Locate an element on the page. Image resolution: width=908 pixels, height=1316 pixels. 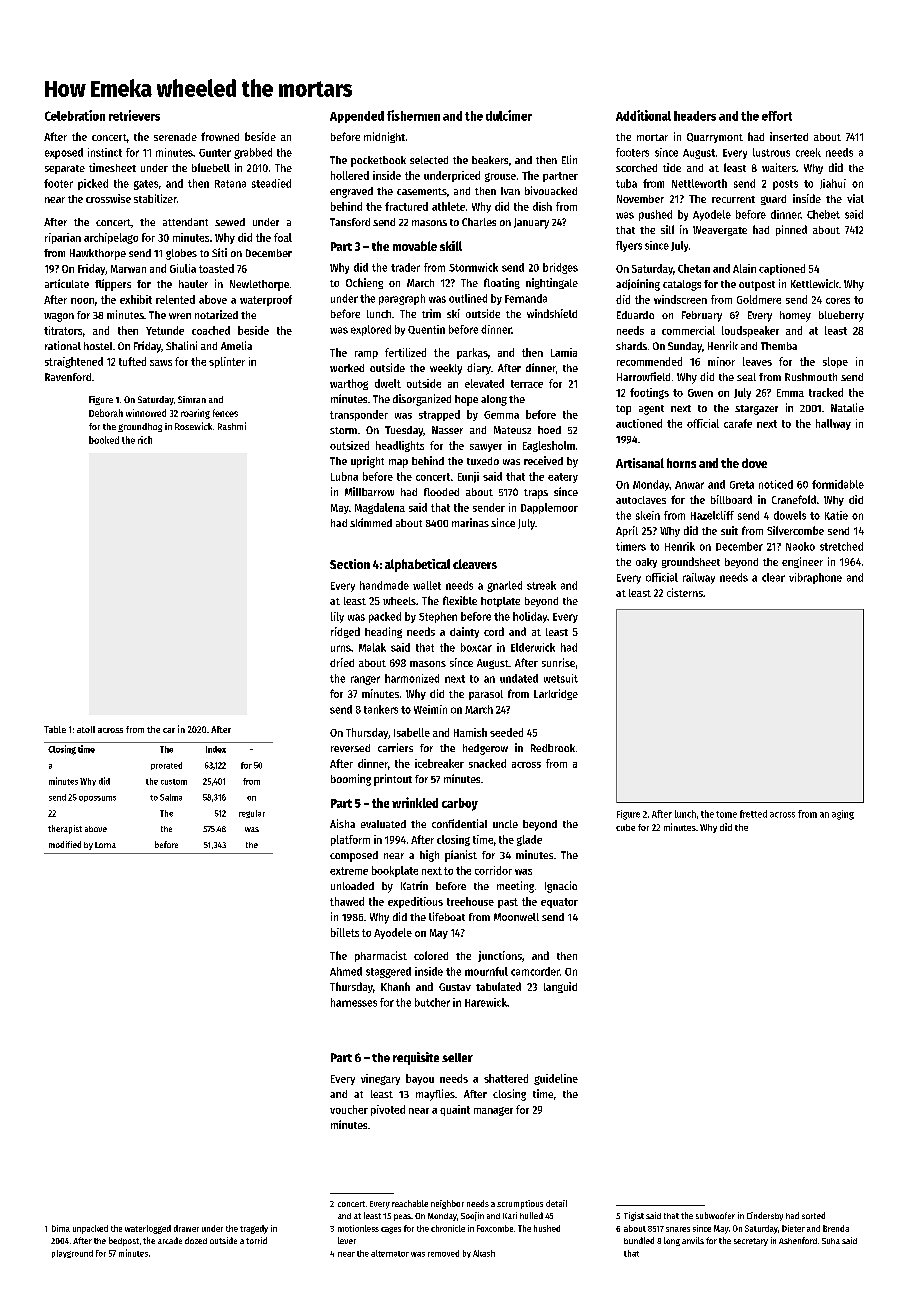
lifeboat is located at coordinates (447, 916).
